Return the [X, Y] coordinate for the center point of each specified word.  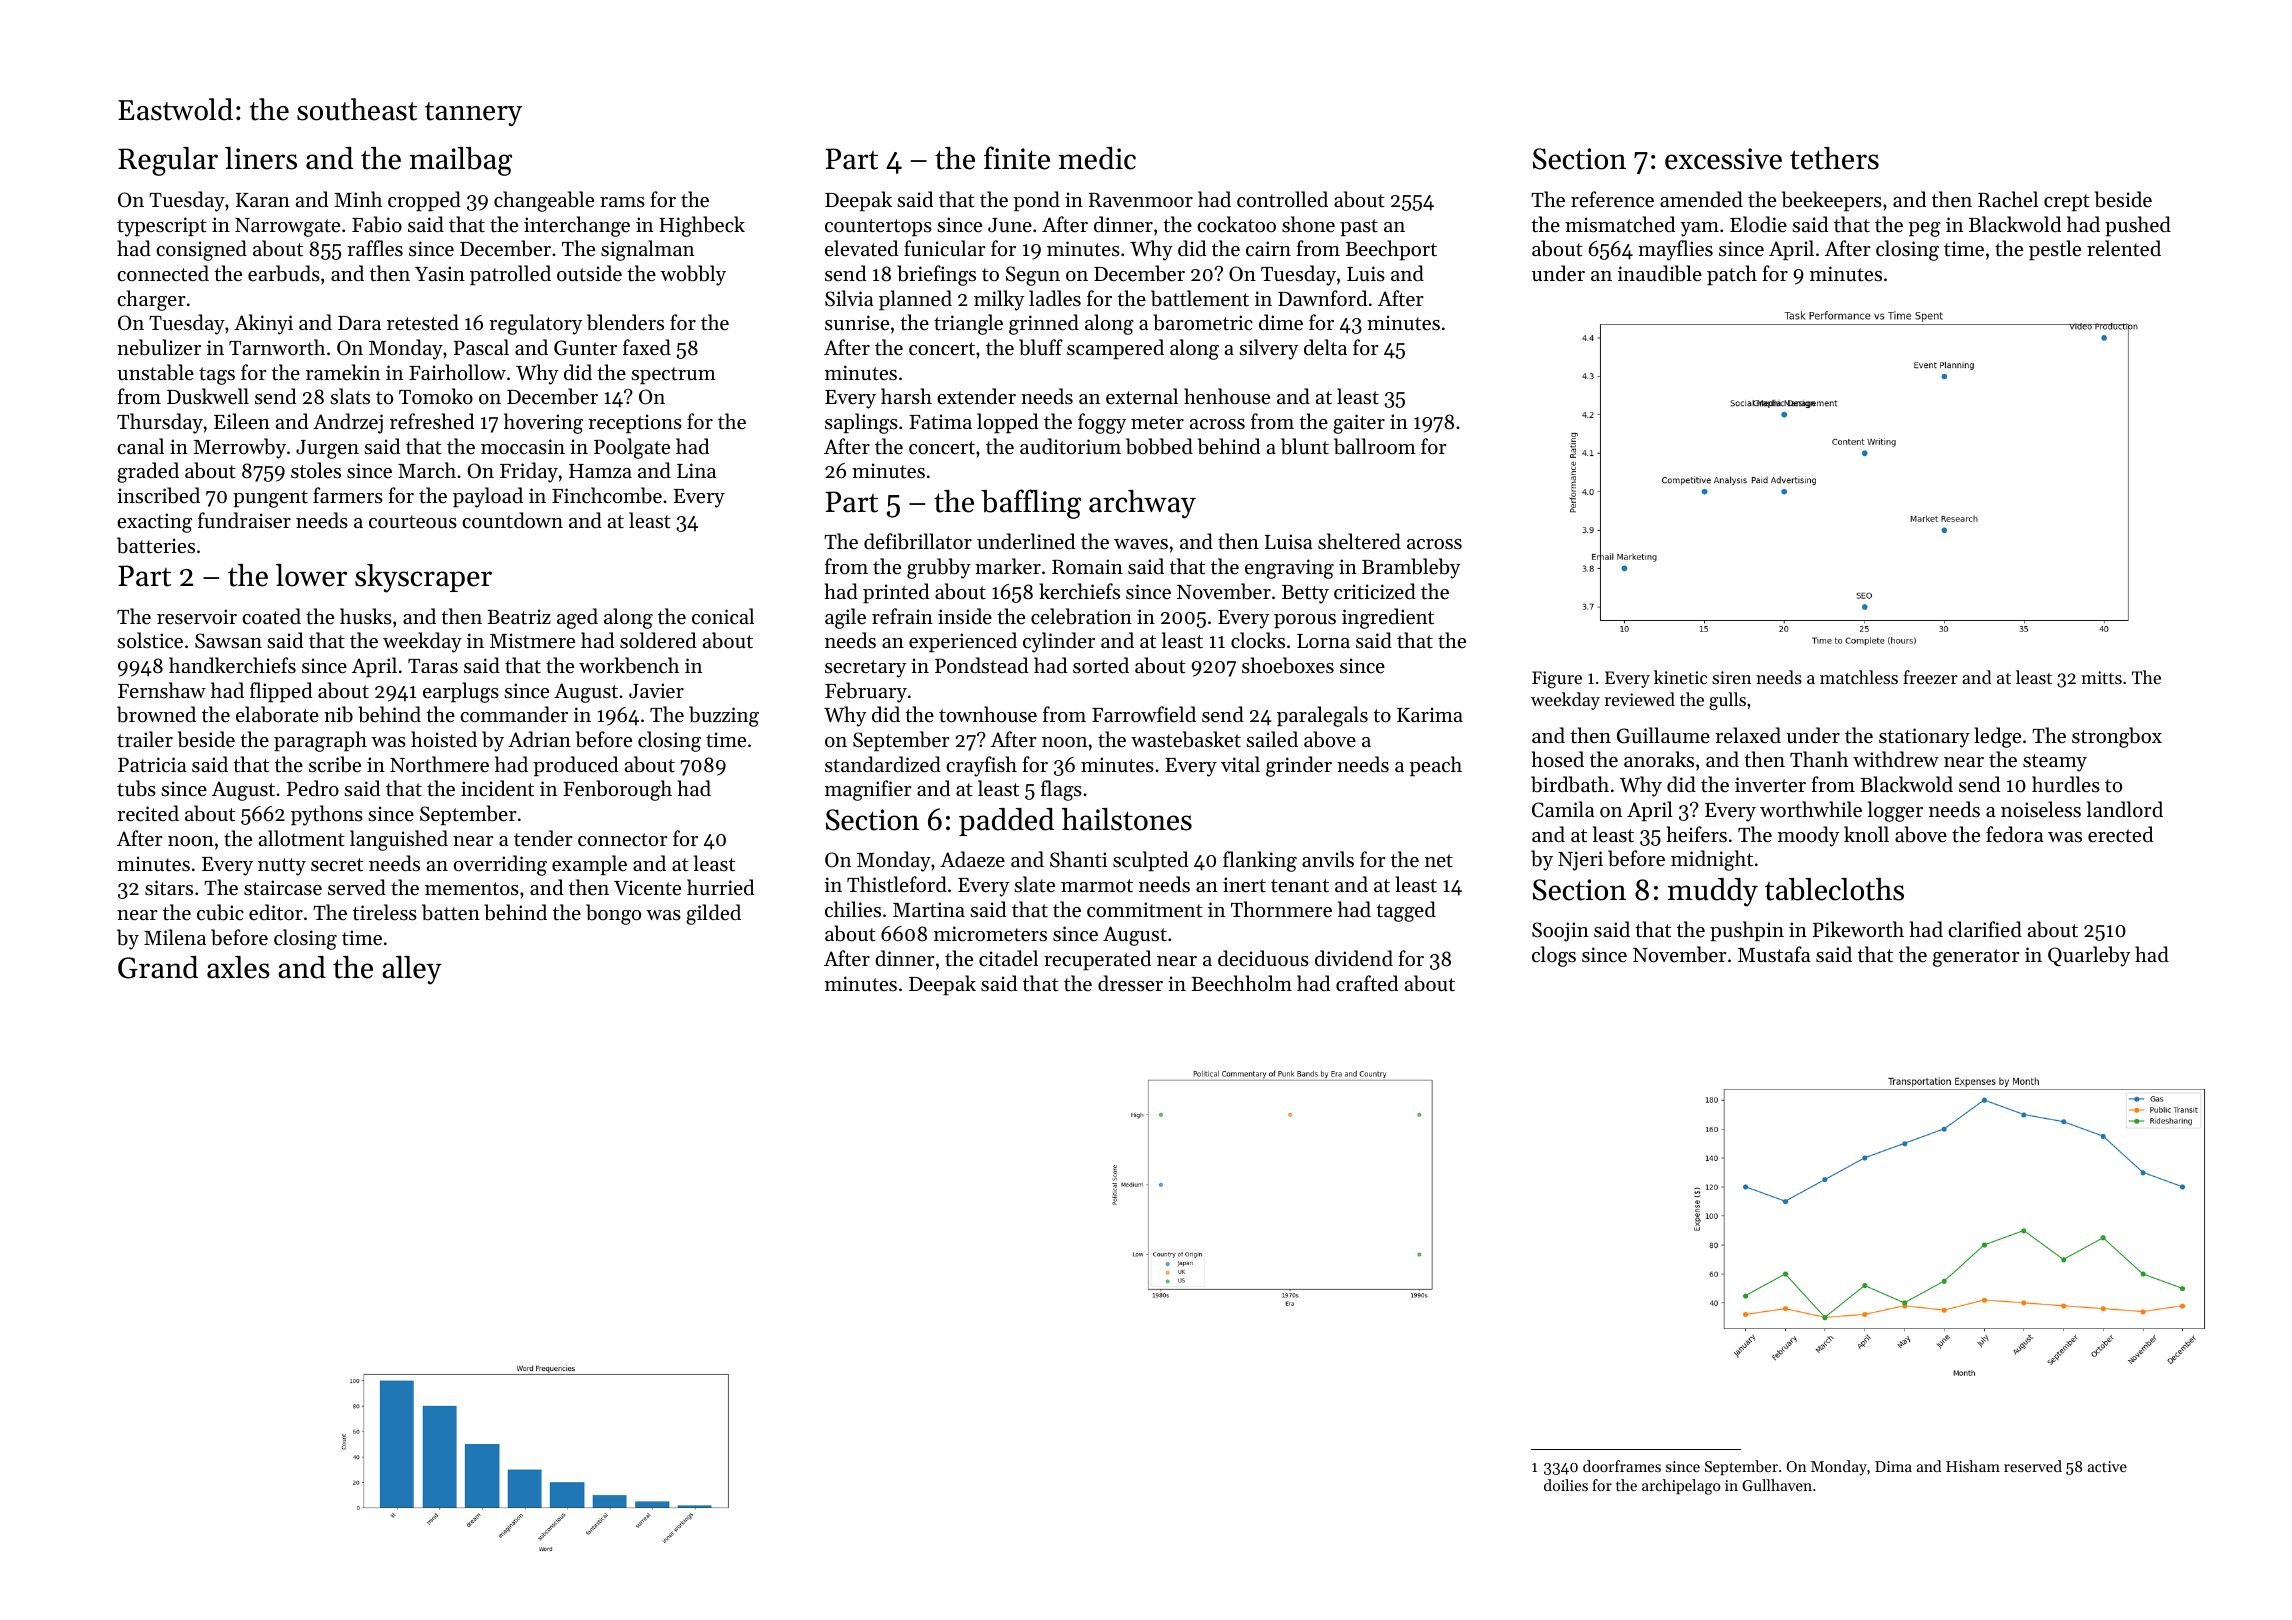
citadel [1008, 958]
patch [1732, 275]
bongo [613, 914]
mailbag [460, 161]
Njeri [1580, 861]
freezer [1930, 677]
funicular [945, 248]
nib [338, 714]
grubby [939, 568]
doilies [1566, 1485]
